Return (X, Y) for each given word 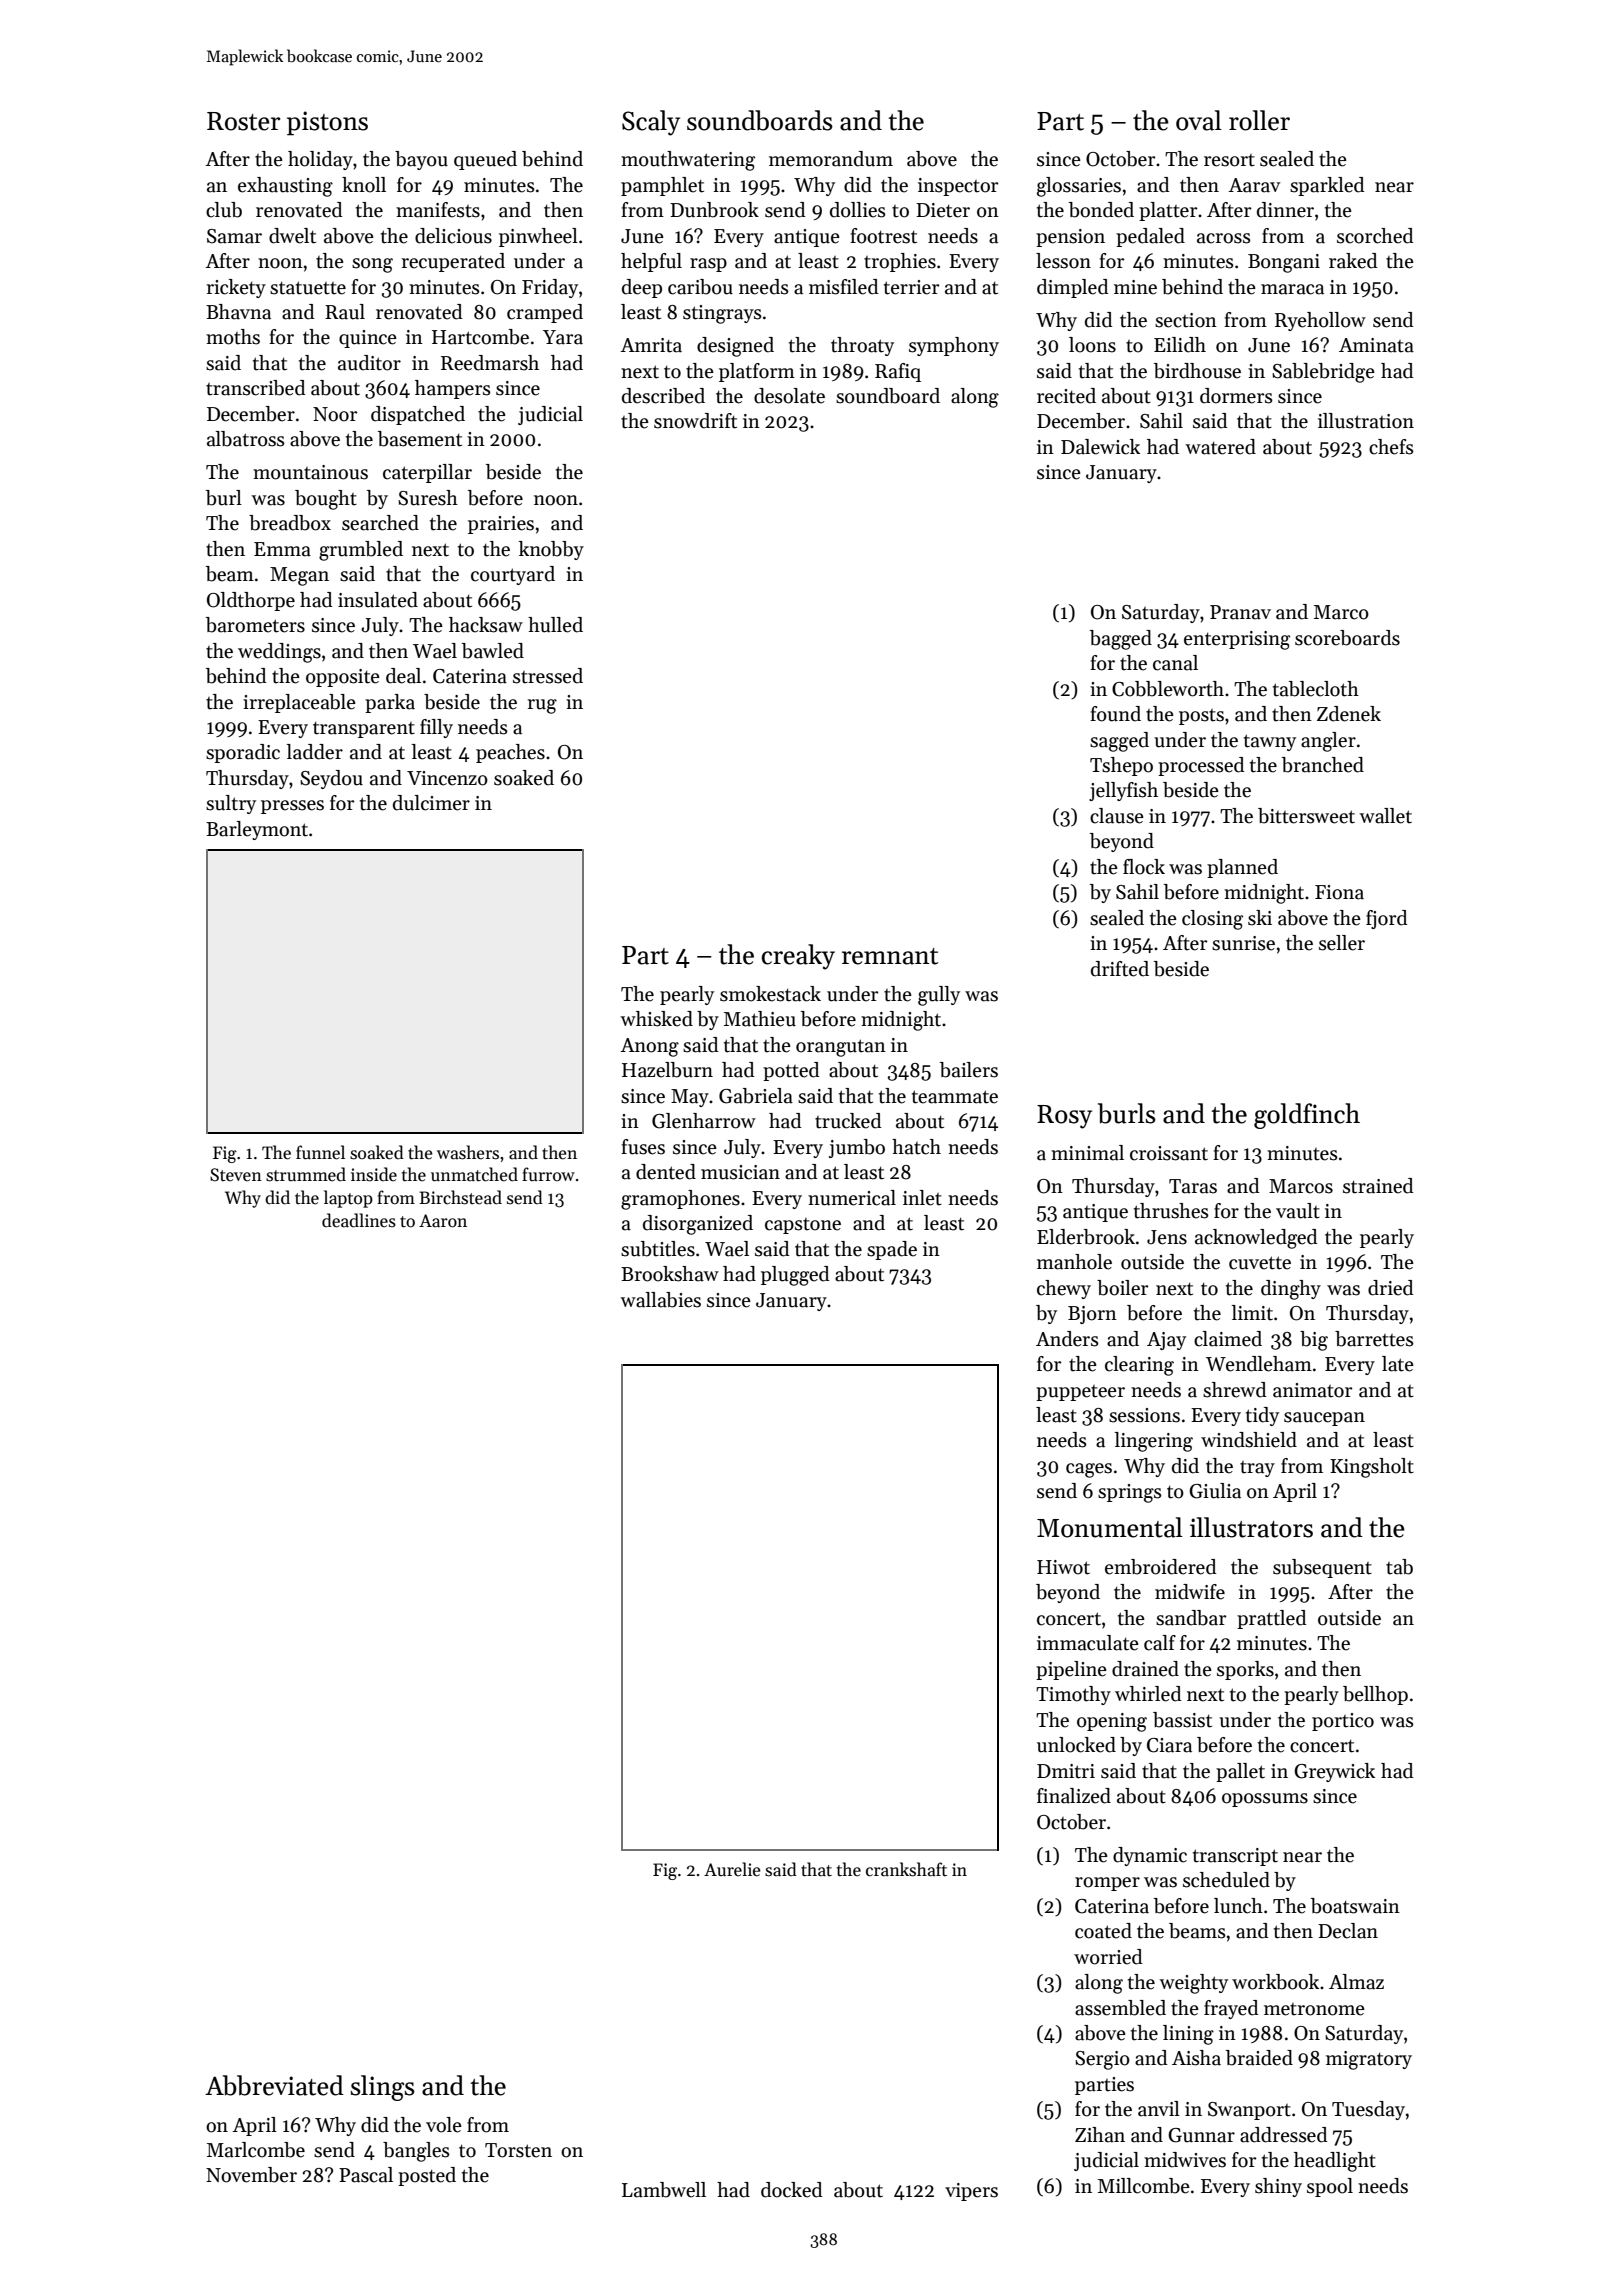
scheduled (1226, 1880)
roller (1259, 120)
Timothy (1073, 1695)
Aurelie (732, 1869)
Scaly (651, 123)
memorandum (831, 159)
